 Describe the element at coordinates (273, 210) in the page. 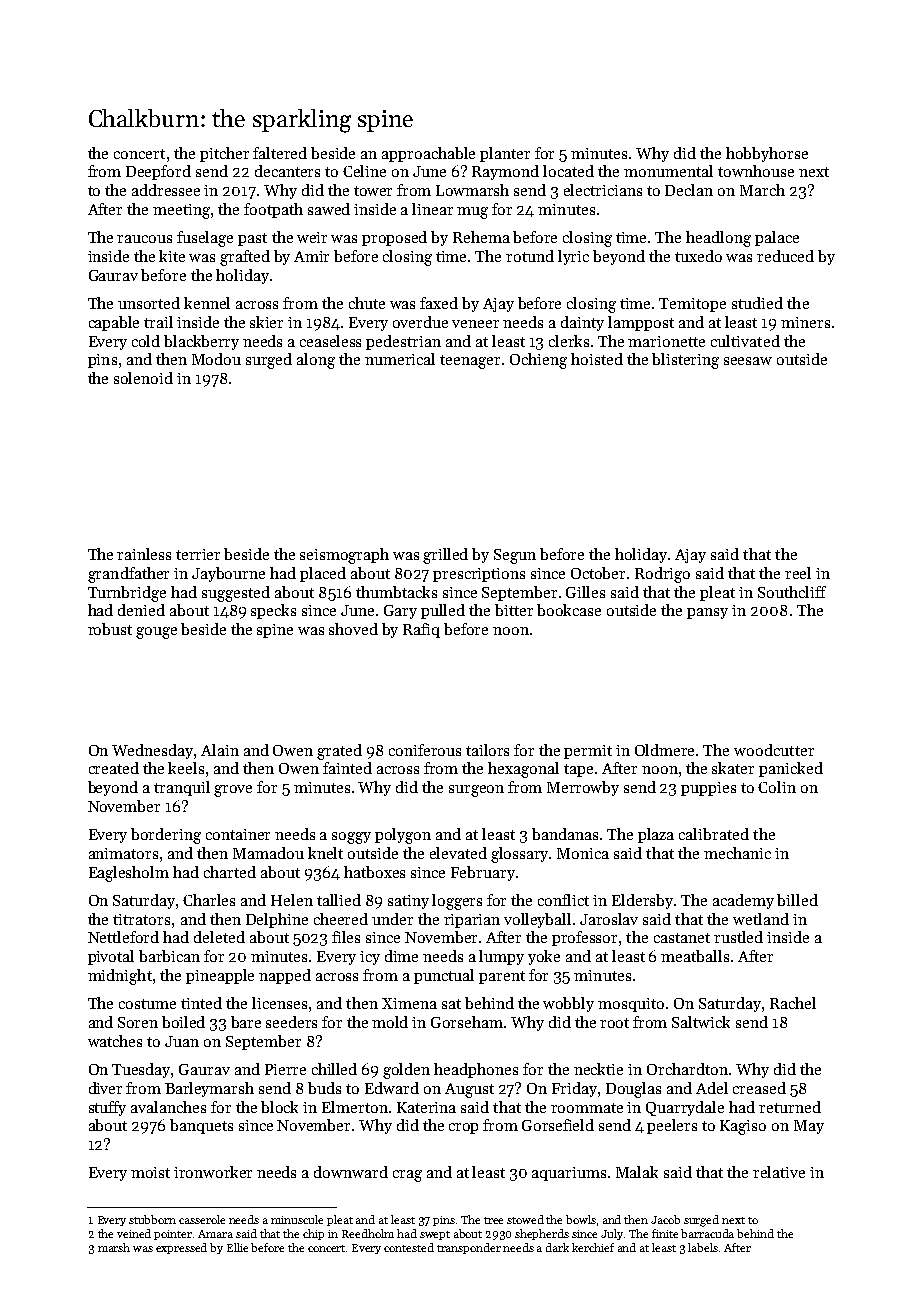

I see `footpath` at that location.
